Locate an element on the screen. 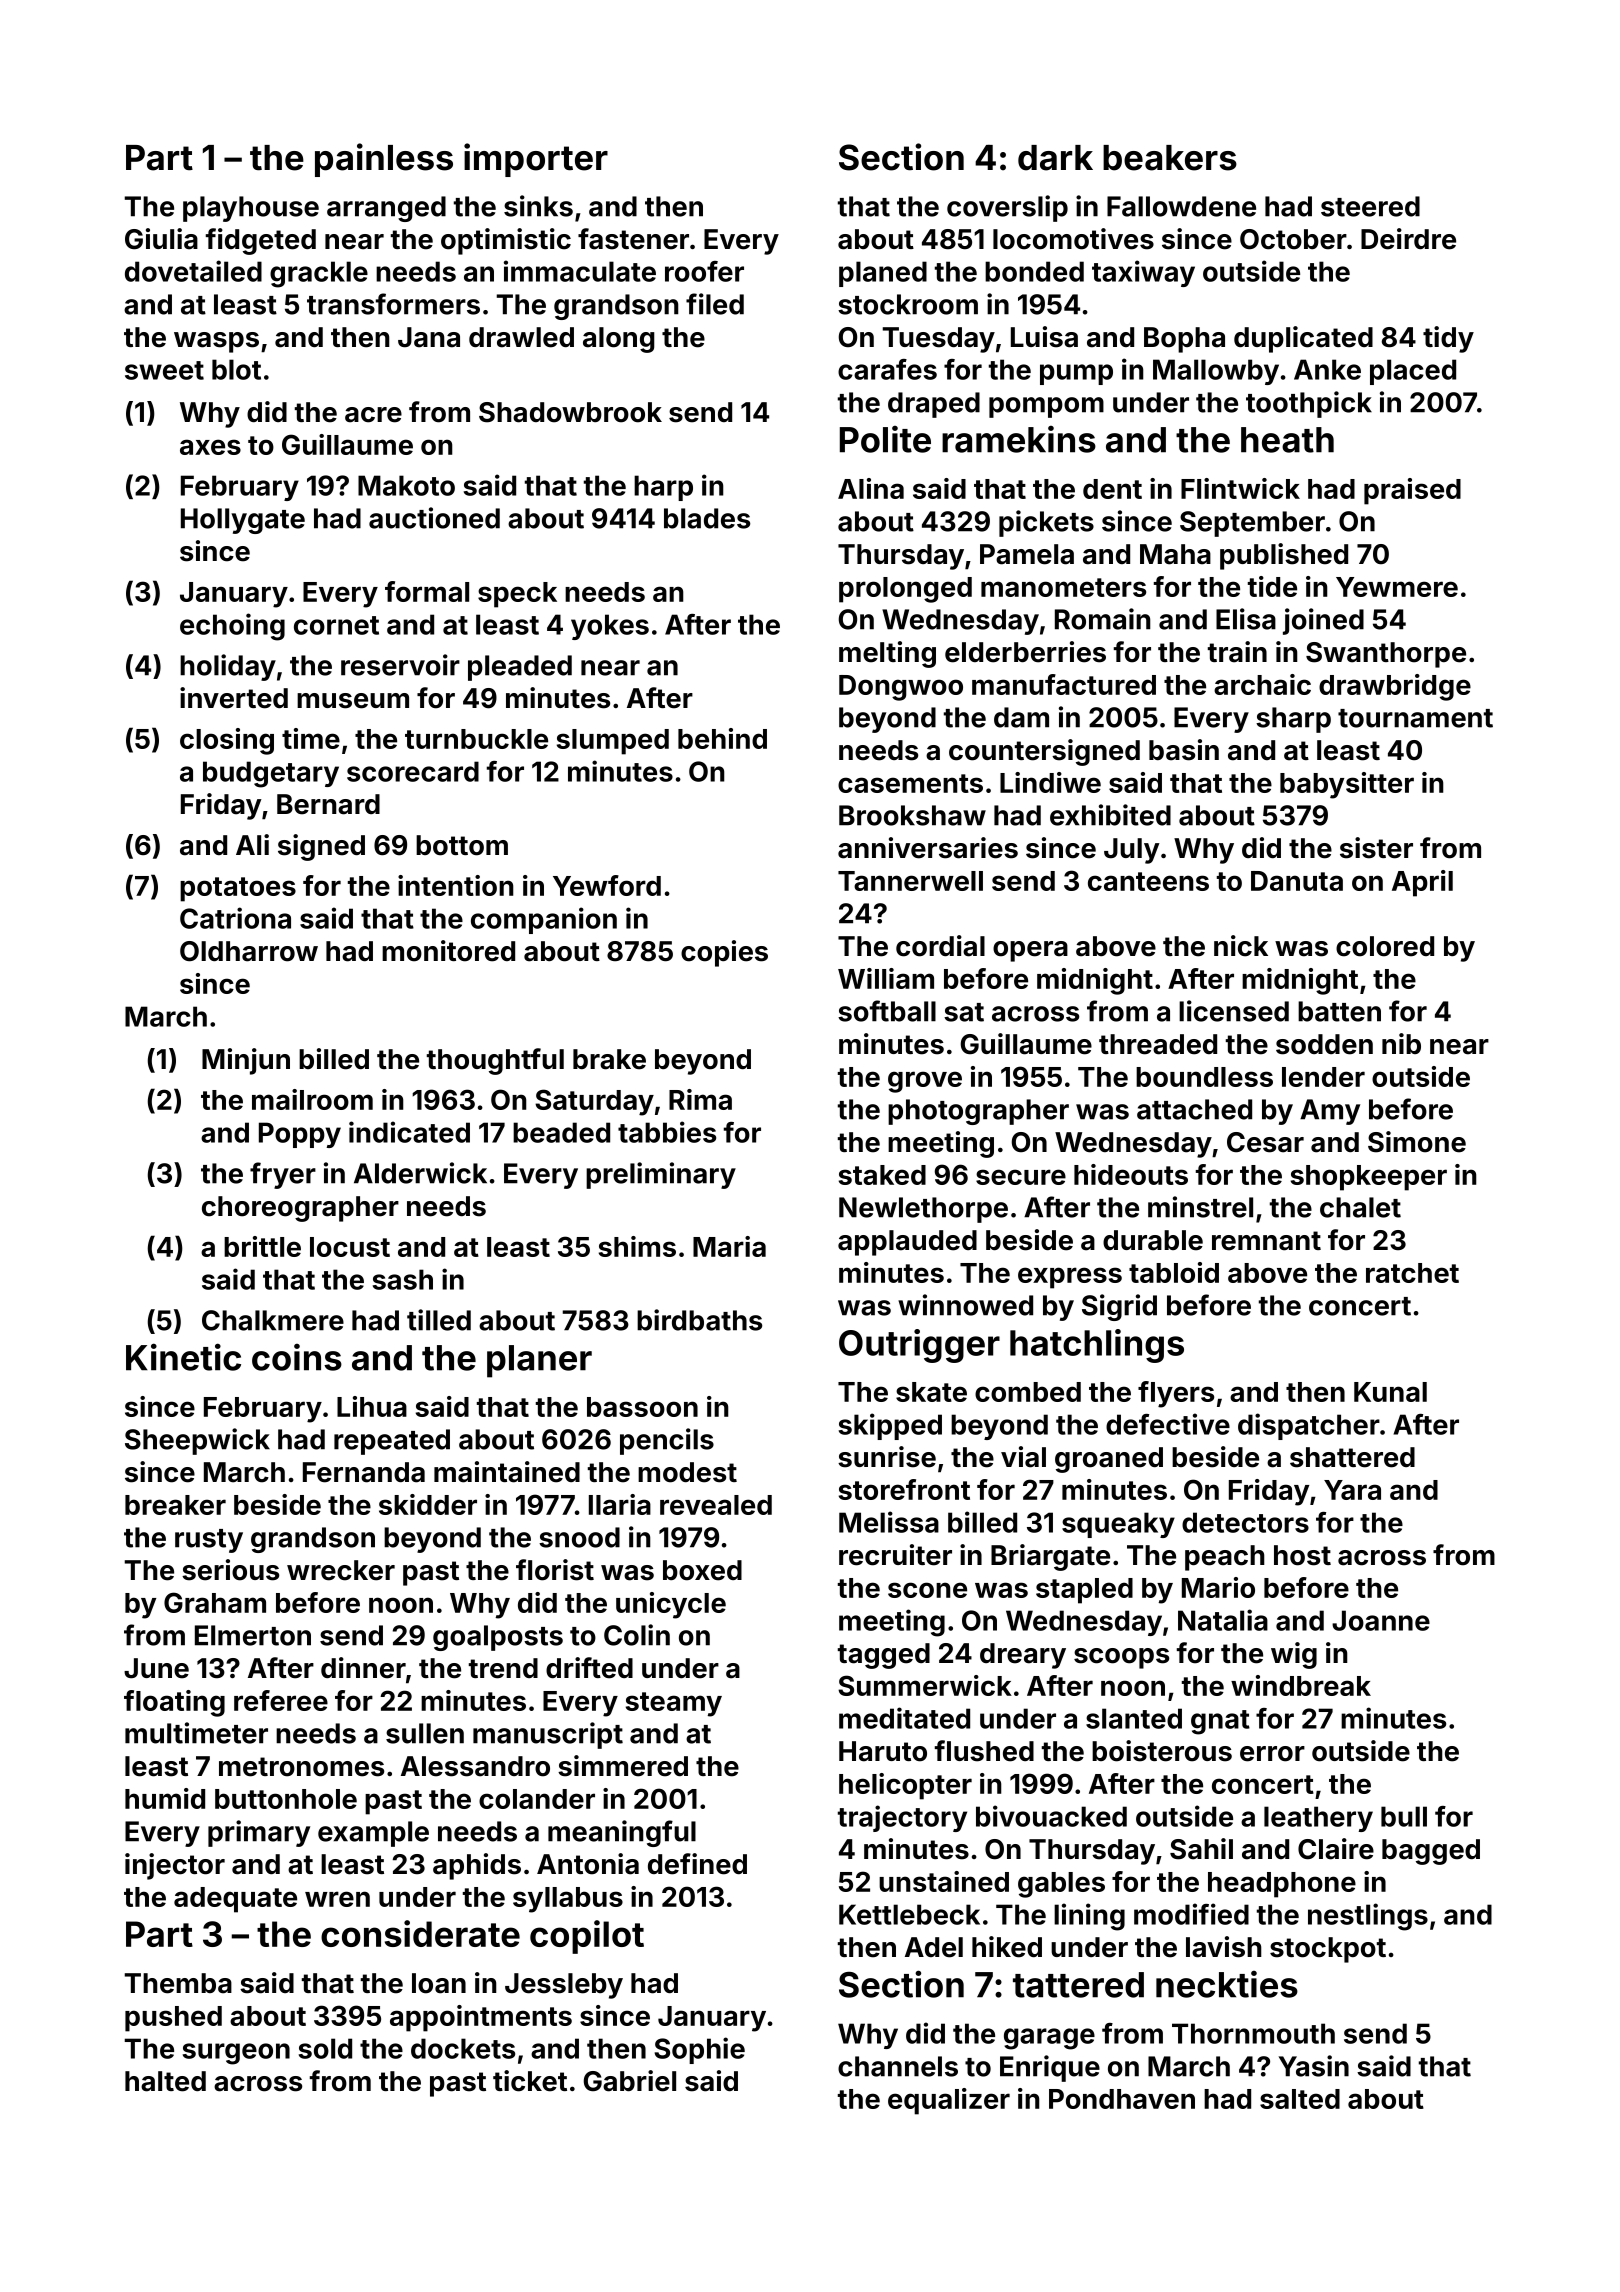  halted is located at coordinates (165, 2081).
